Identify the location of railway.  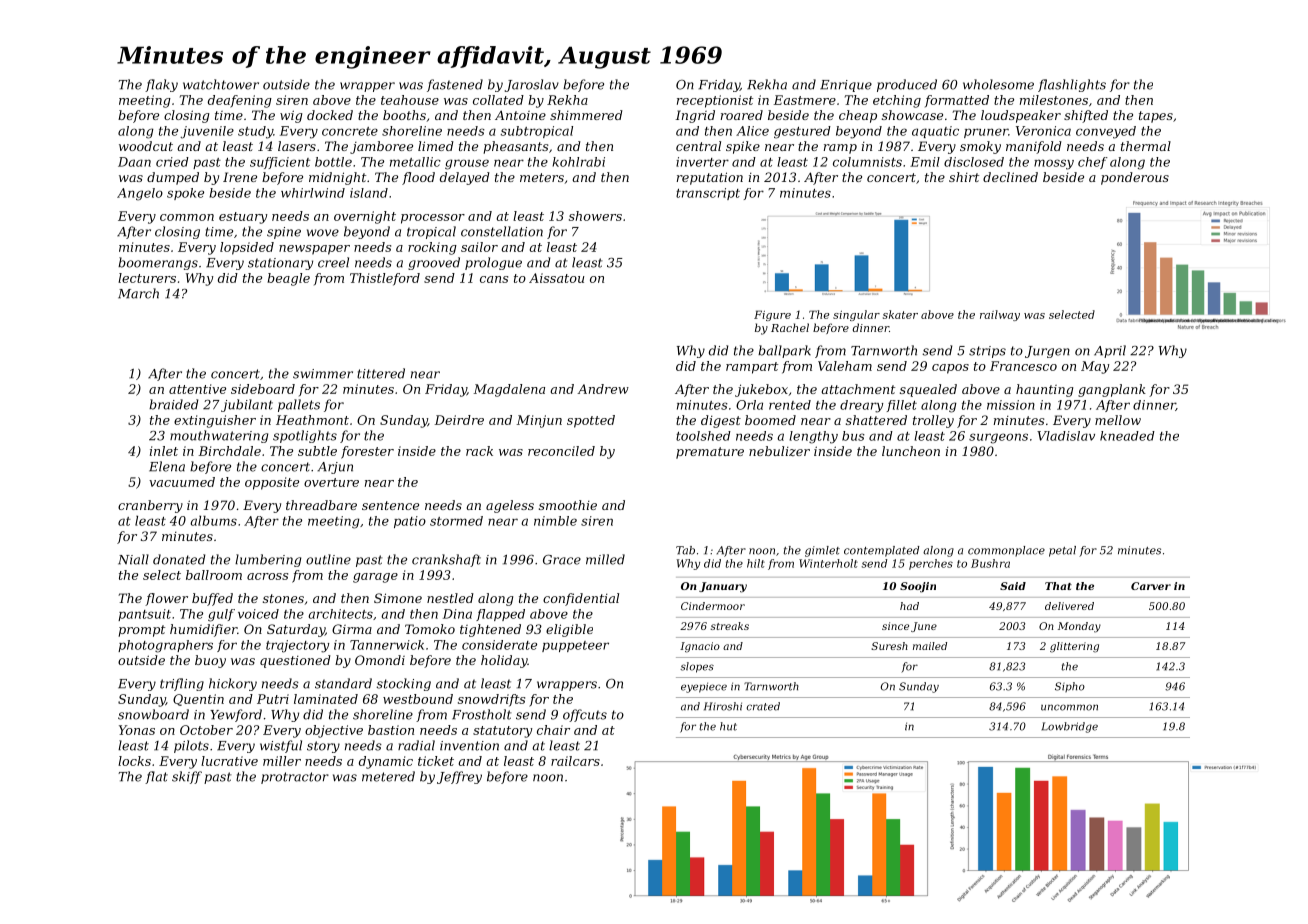
(1000, 315).
